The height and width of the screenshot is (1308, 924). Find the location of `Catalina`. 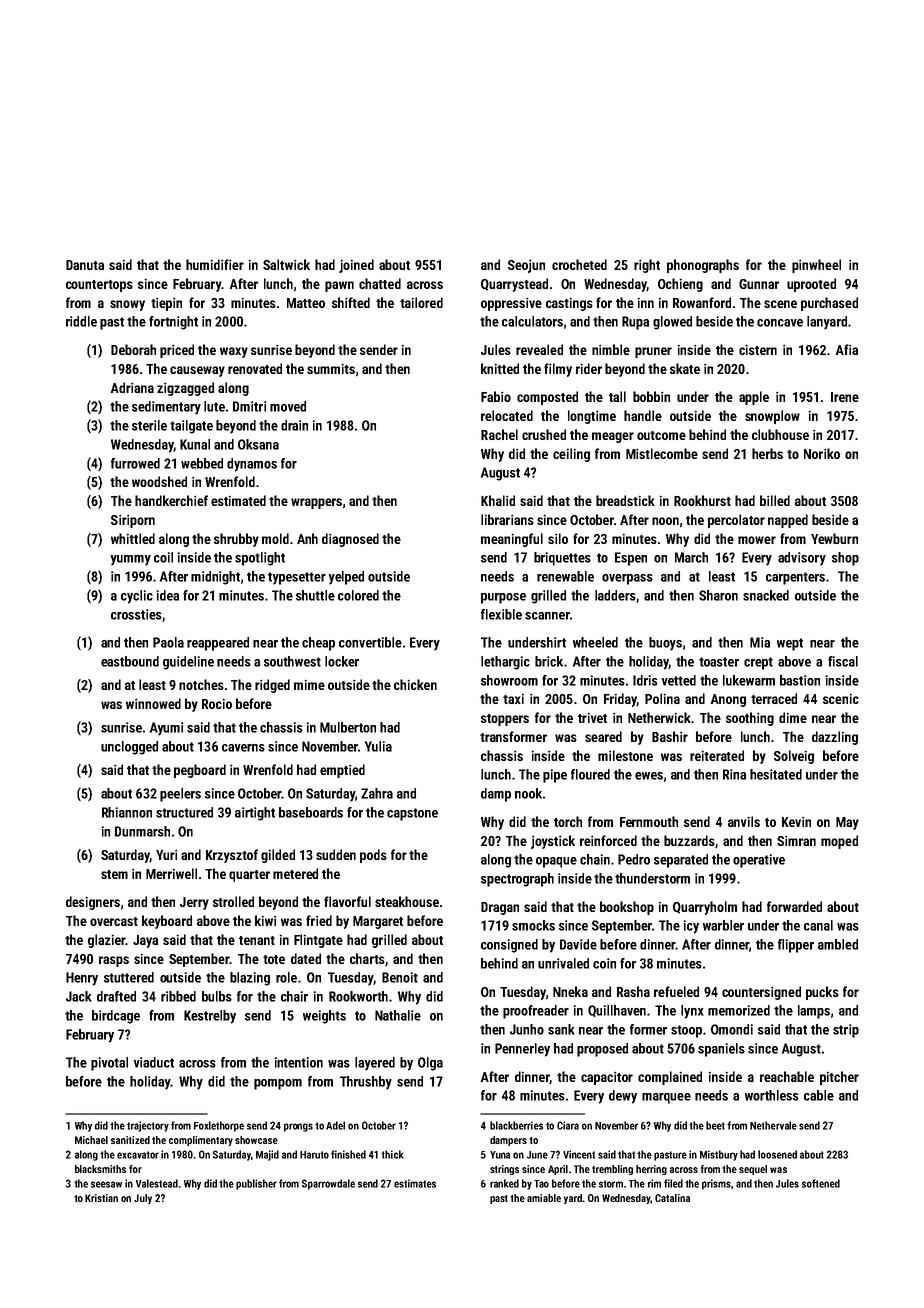

Catalina is located at coordinates (672, 1198).
